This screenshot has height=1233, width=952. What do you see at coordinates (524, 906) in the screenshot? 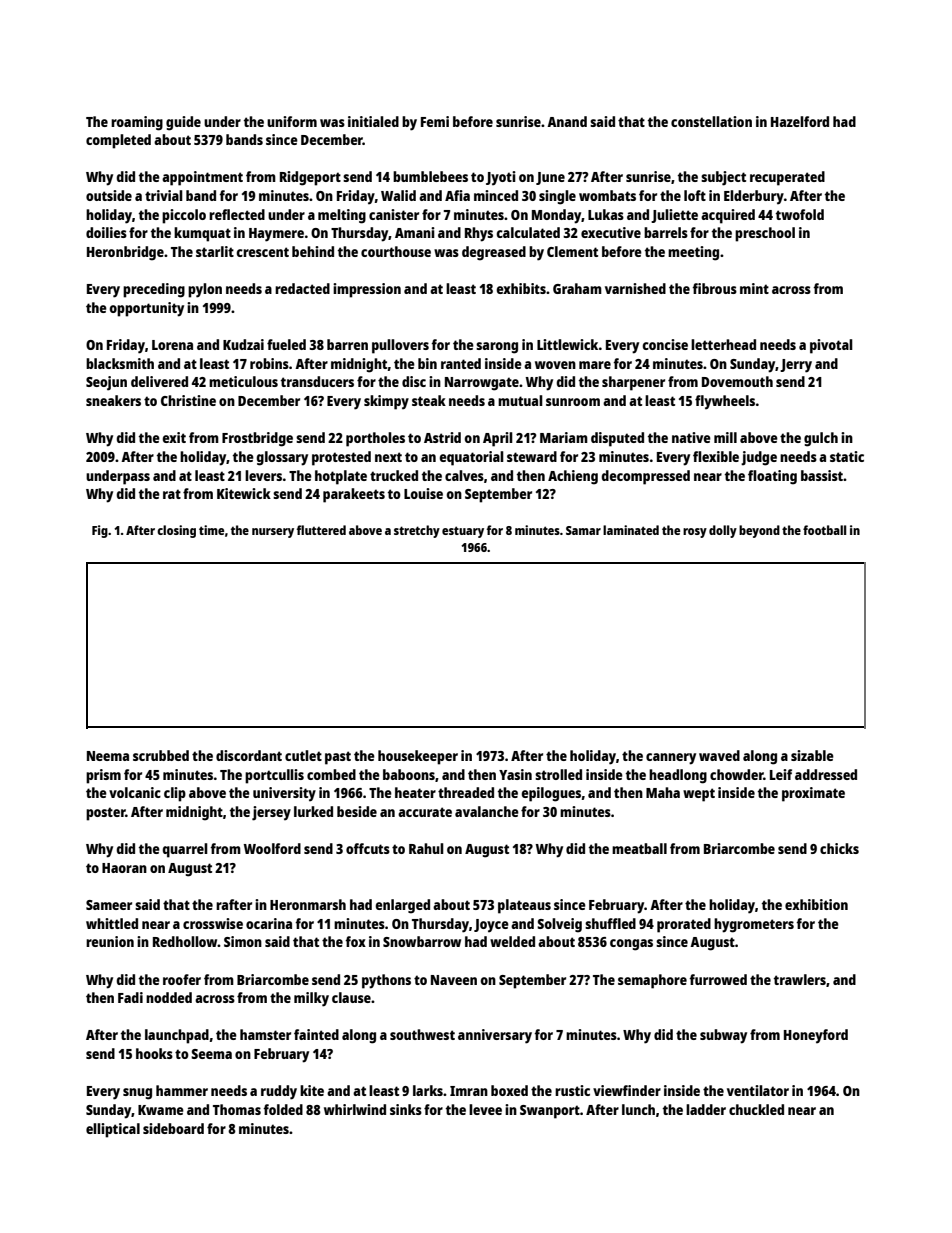
I see `plateaus` at bounding box center [524, 906].
